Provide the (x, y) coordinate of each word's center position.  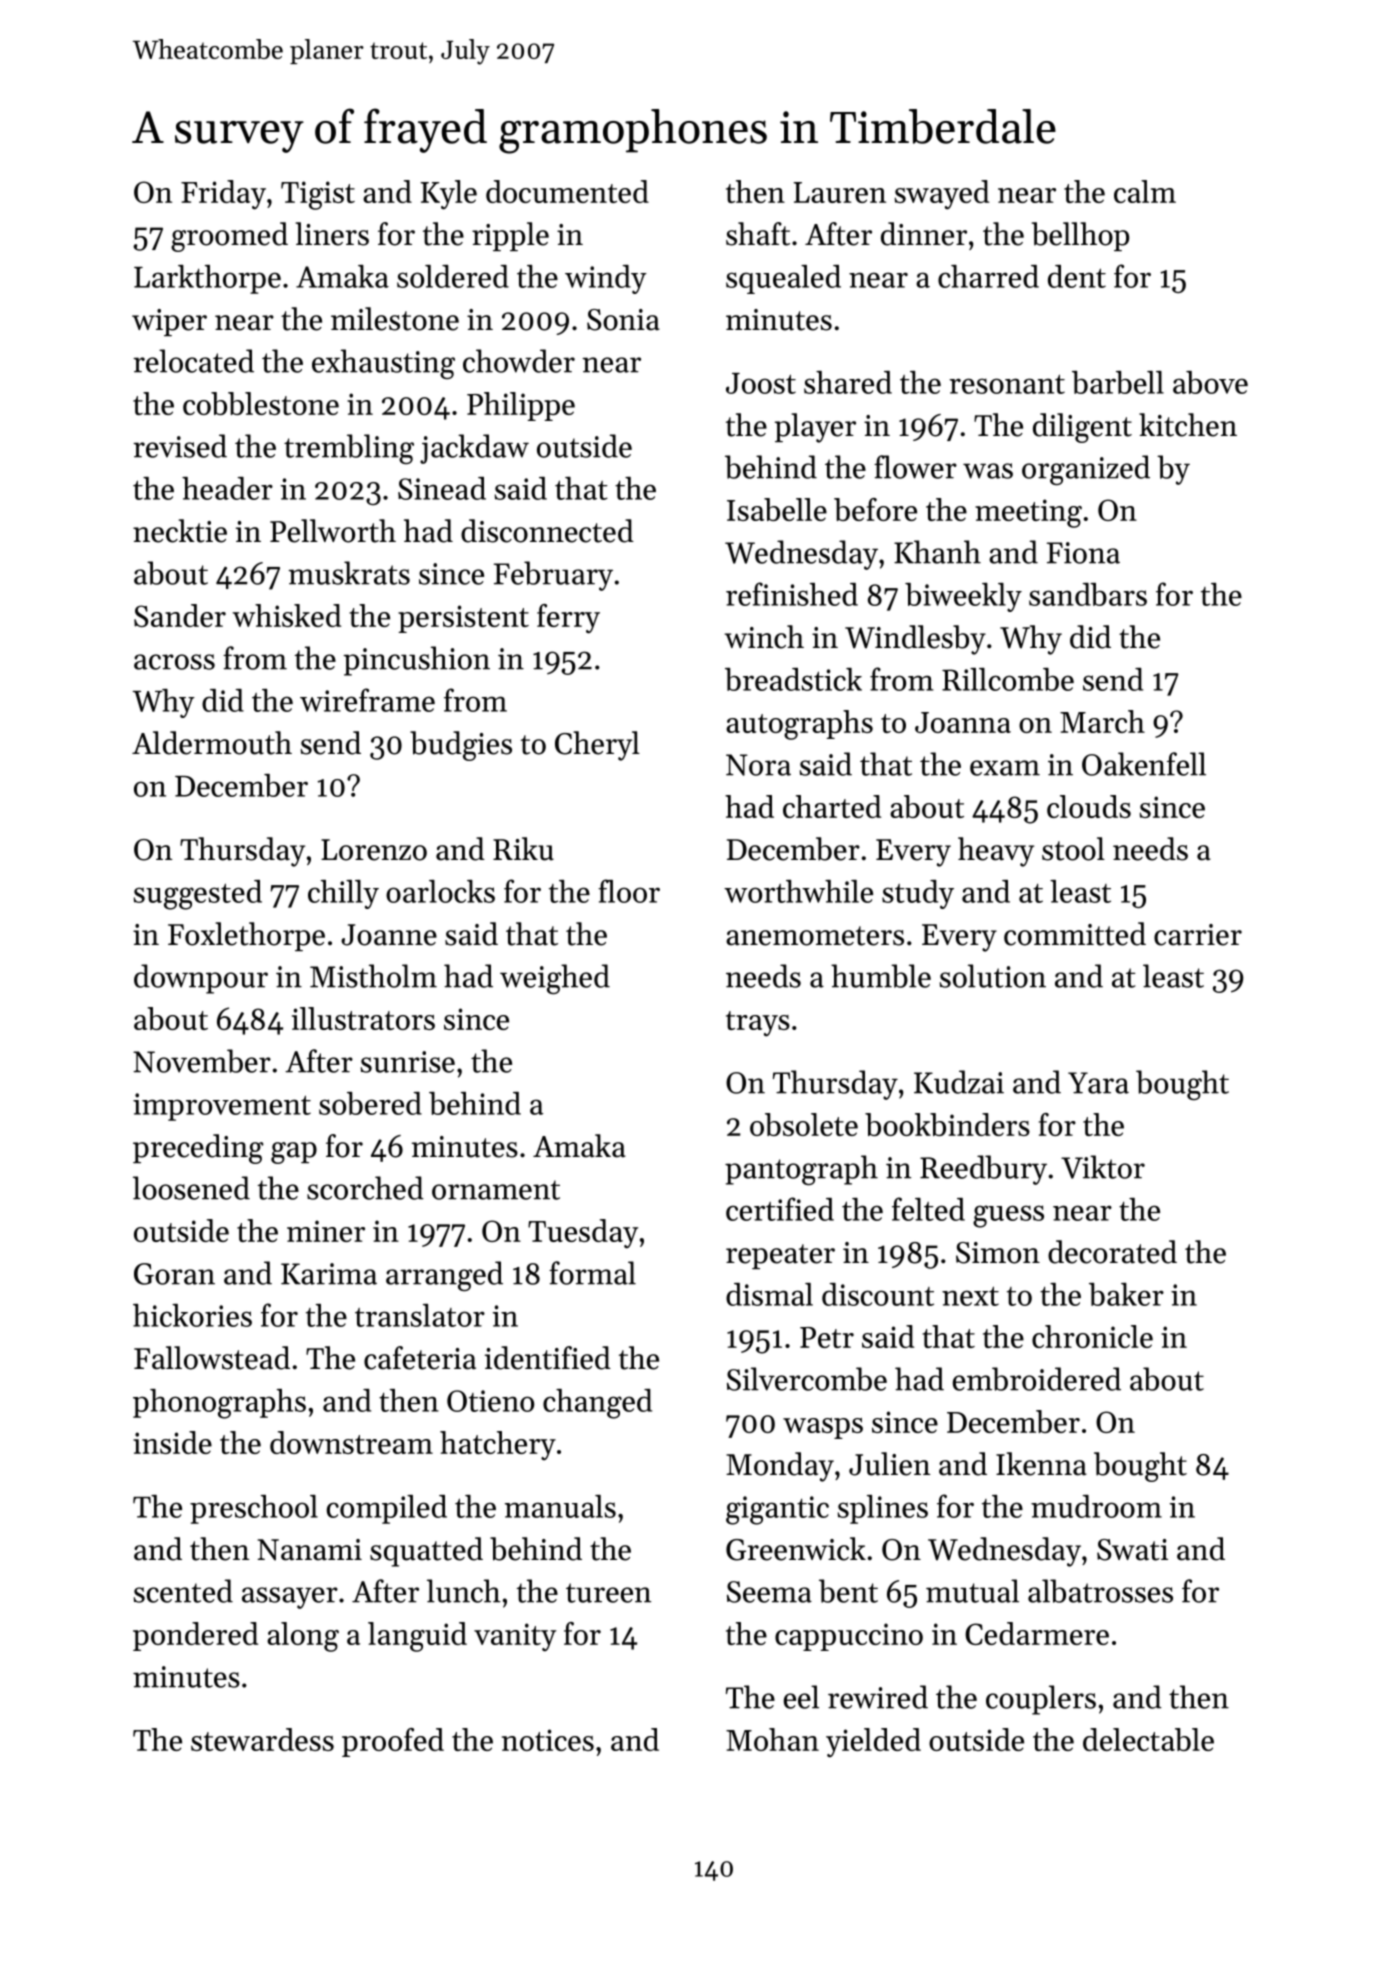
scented (183, 1591)
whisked (286, 615)
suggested (198, 895)
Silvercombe (807, 1379)
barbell (1118, 382)
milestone (395, 319)
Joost (761, 383)
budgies (461, 746)
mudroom (1096, 1506)
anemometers (815, 936)
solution (993, 976)
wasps (823, 1428)
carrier (1198, 935)
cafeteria (420, 1358)
